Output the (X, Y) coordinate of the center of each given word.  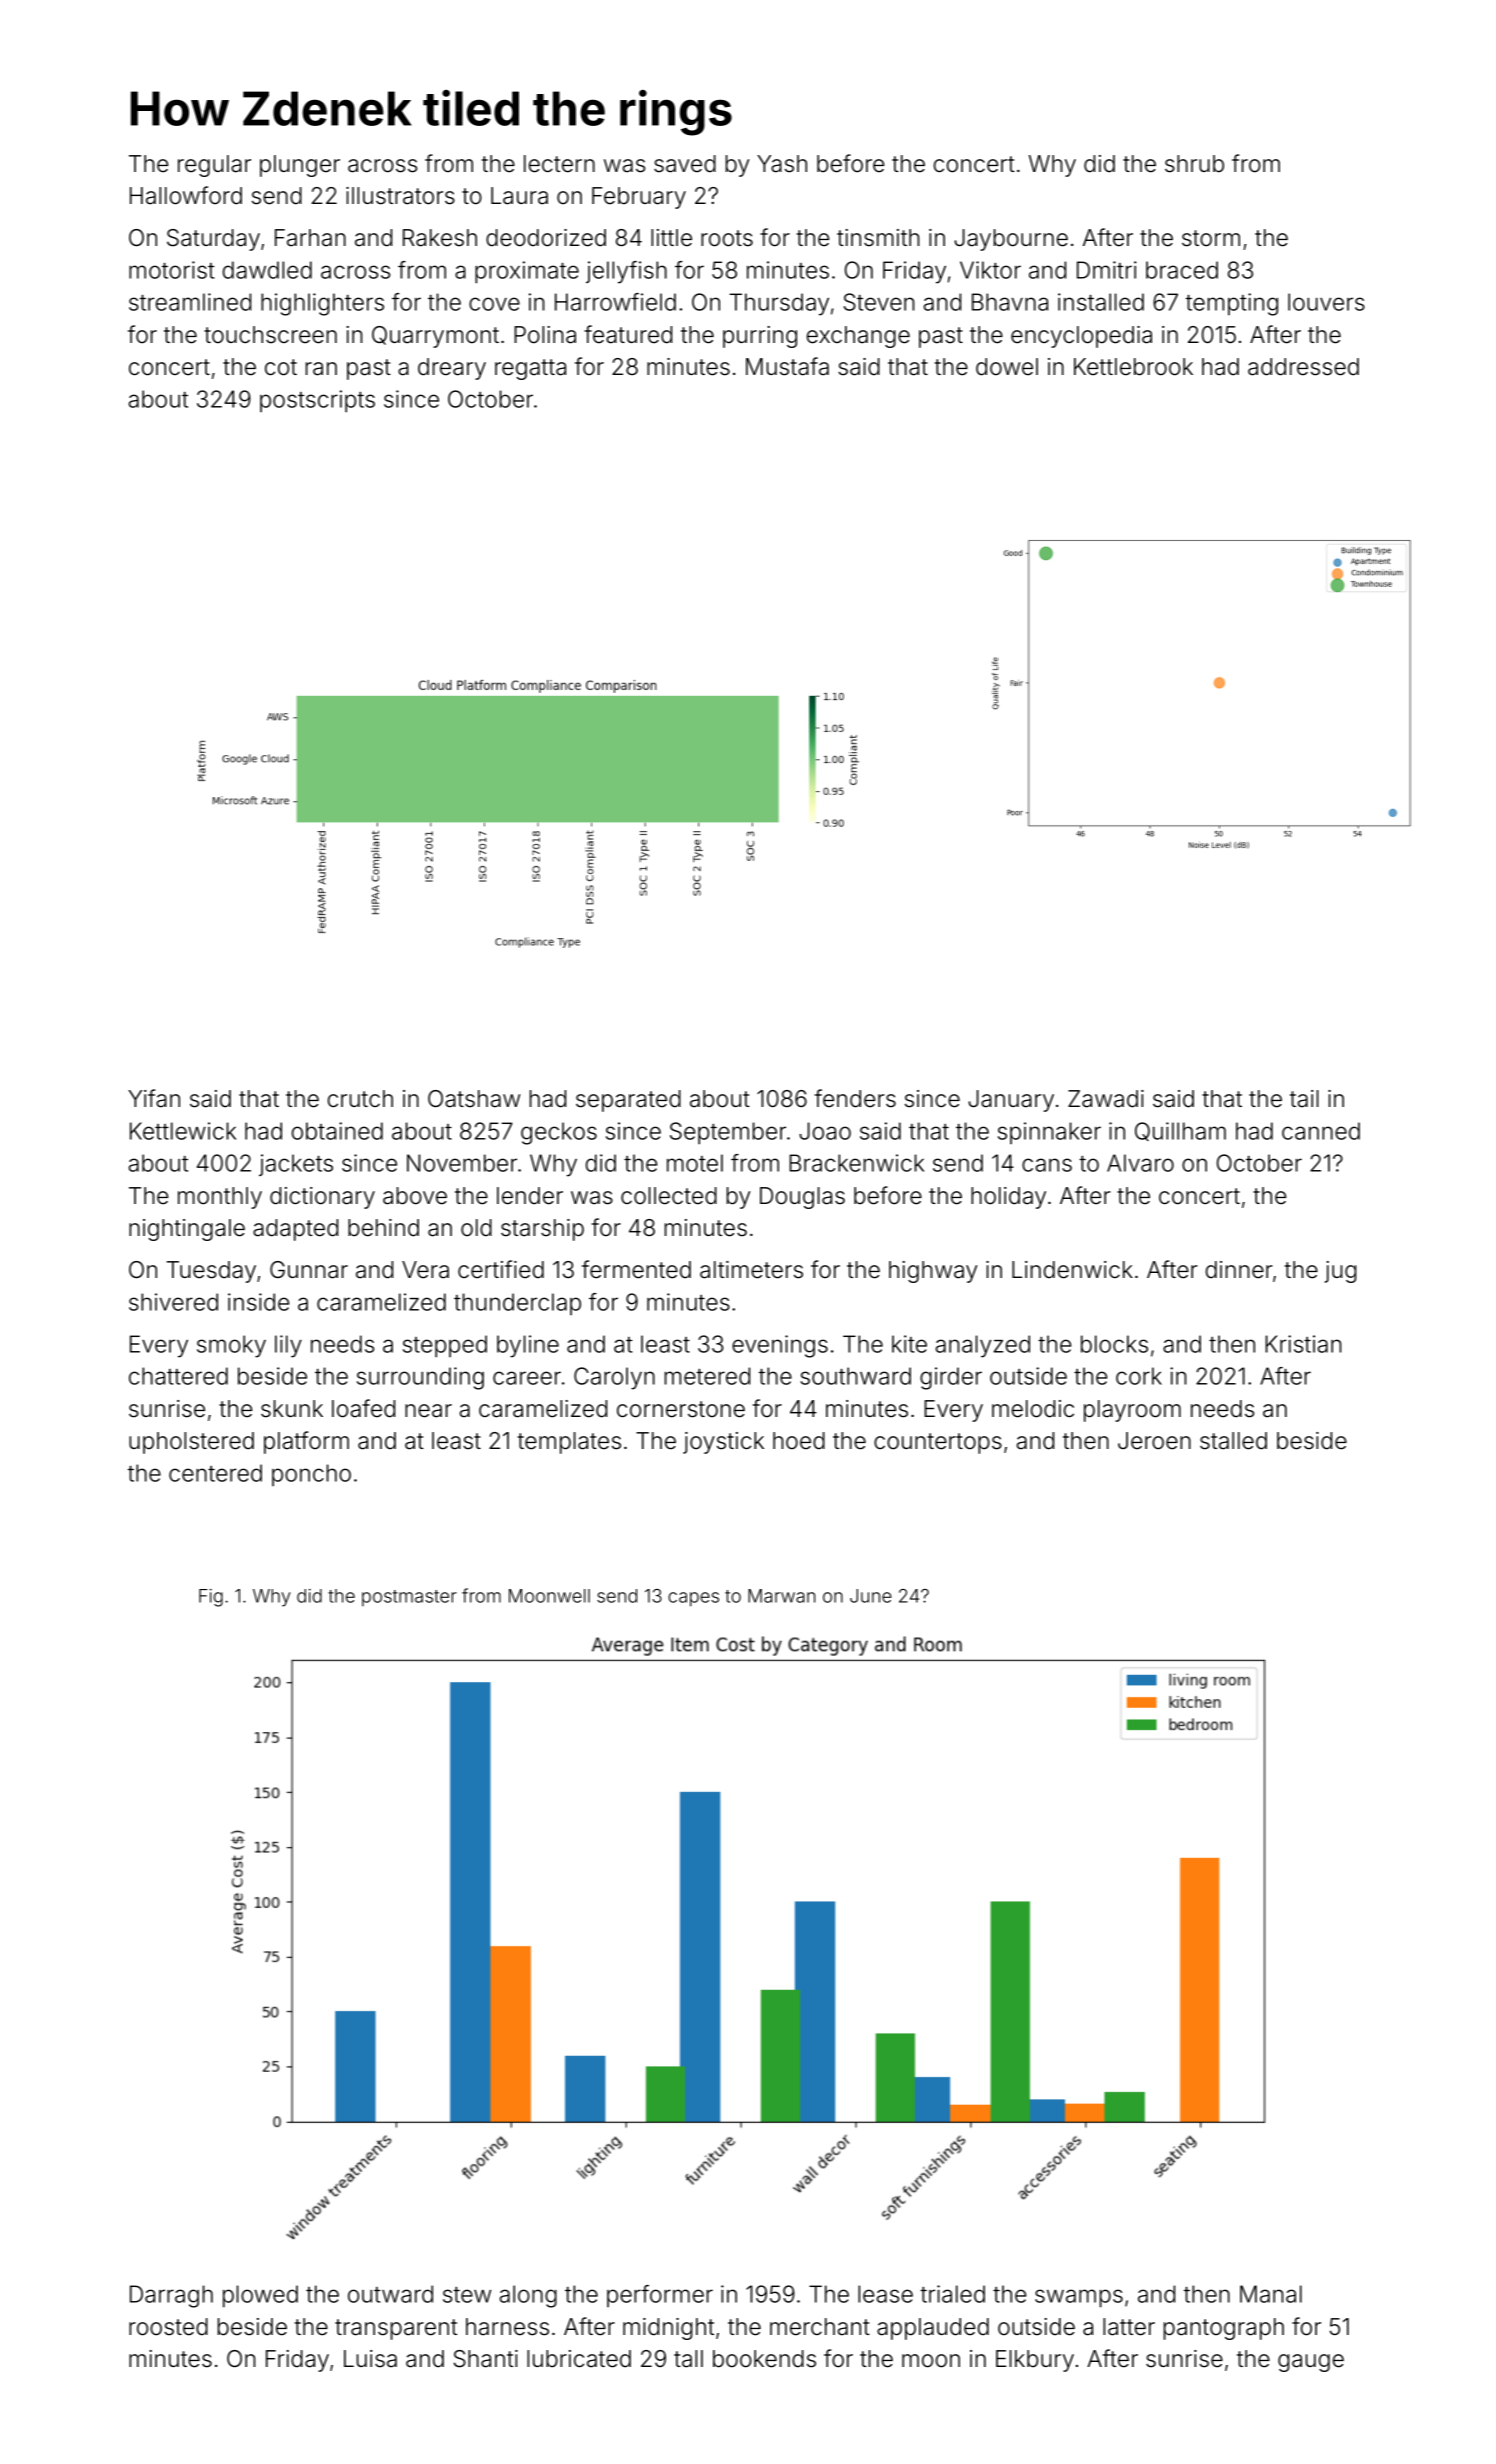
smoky (231, 1346)
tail (1304, 1099)
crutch (360, 1098)
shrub (1194, 164)
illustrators (400, 196)
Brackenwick (856, 1163)
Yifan (154, 1098)
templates (569, 1443)
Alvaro (1140, 1163)
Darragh (171, 2296)
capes (693, 1599)
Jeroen (1154, 1441)
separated (628, 1101)
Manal (1271, 2294)
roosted (168, 2327)
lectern (559, 164)
